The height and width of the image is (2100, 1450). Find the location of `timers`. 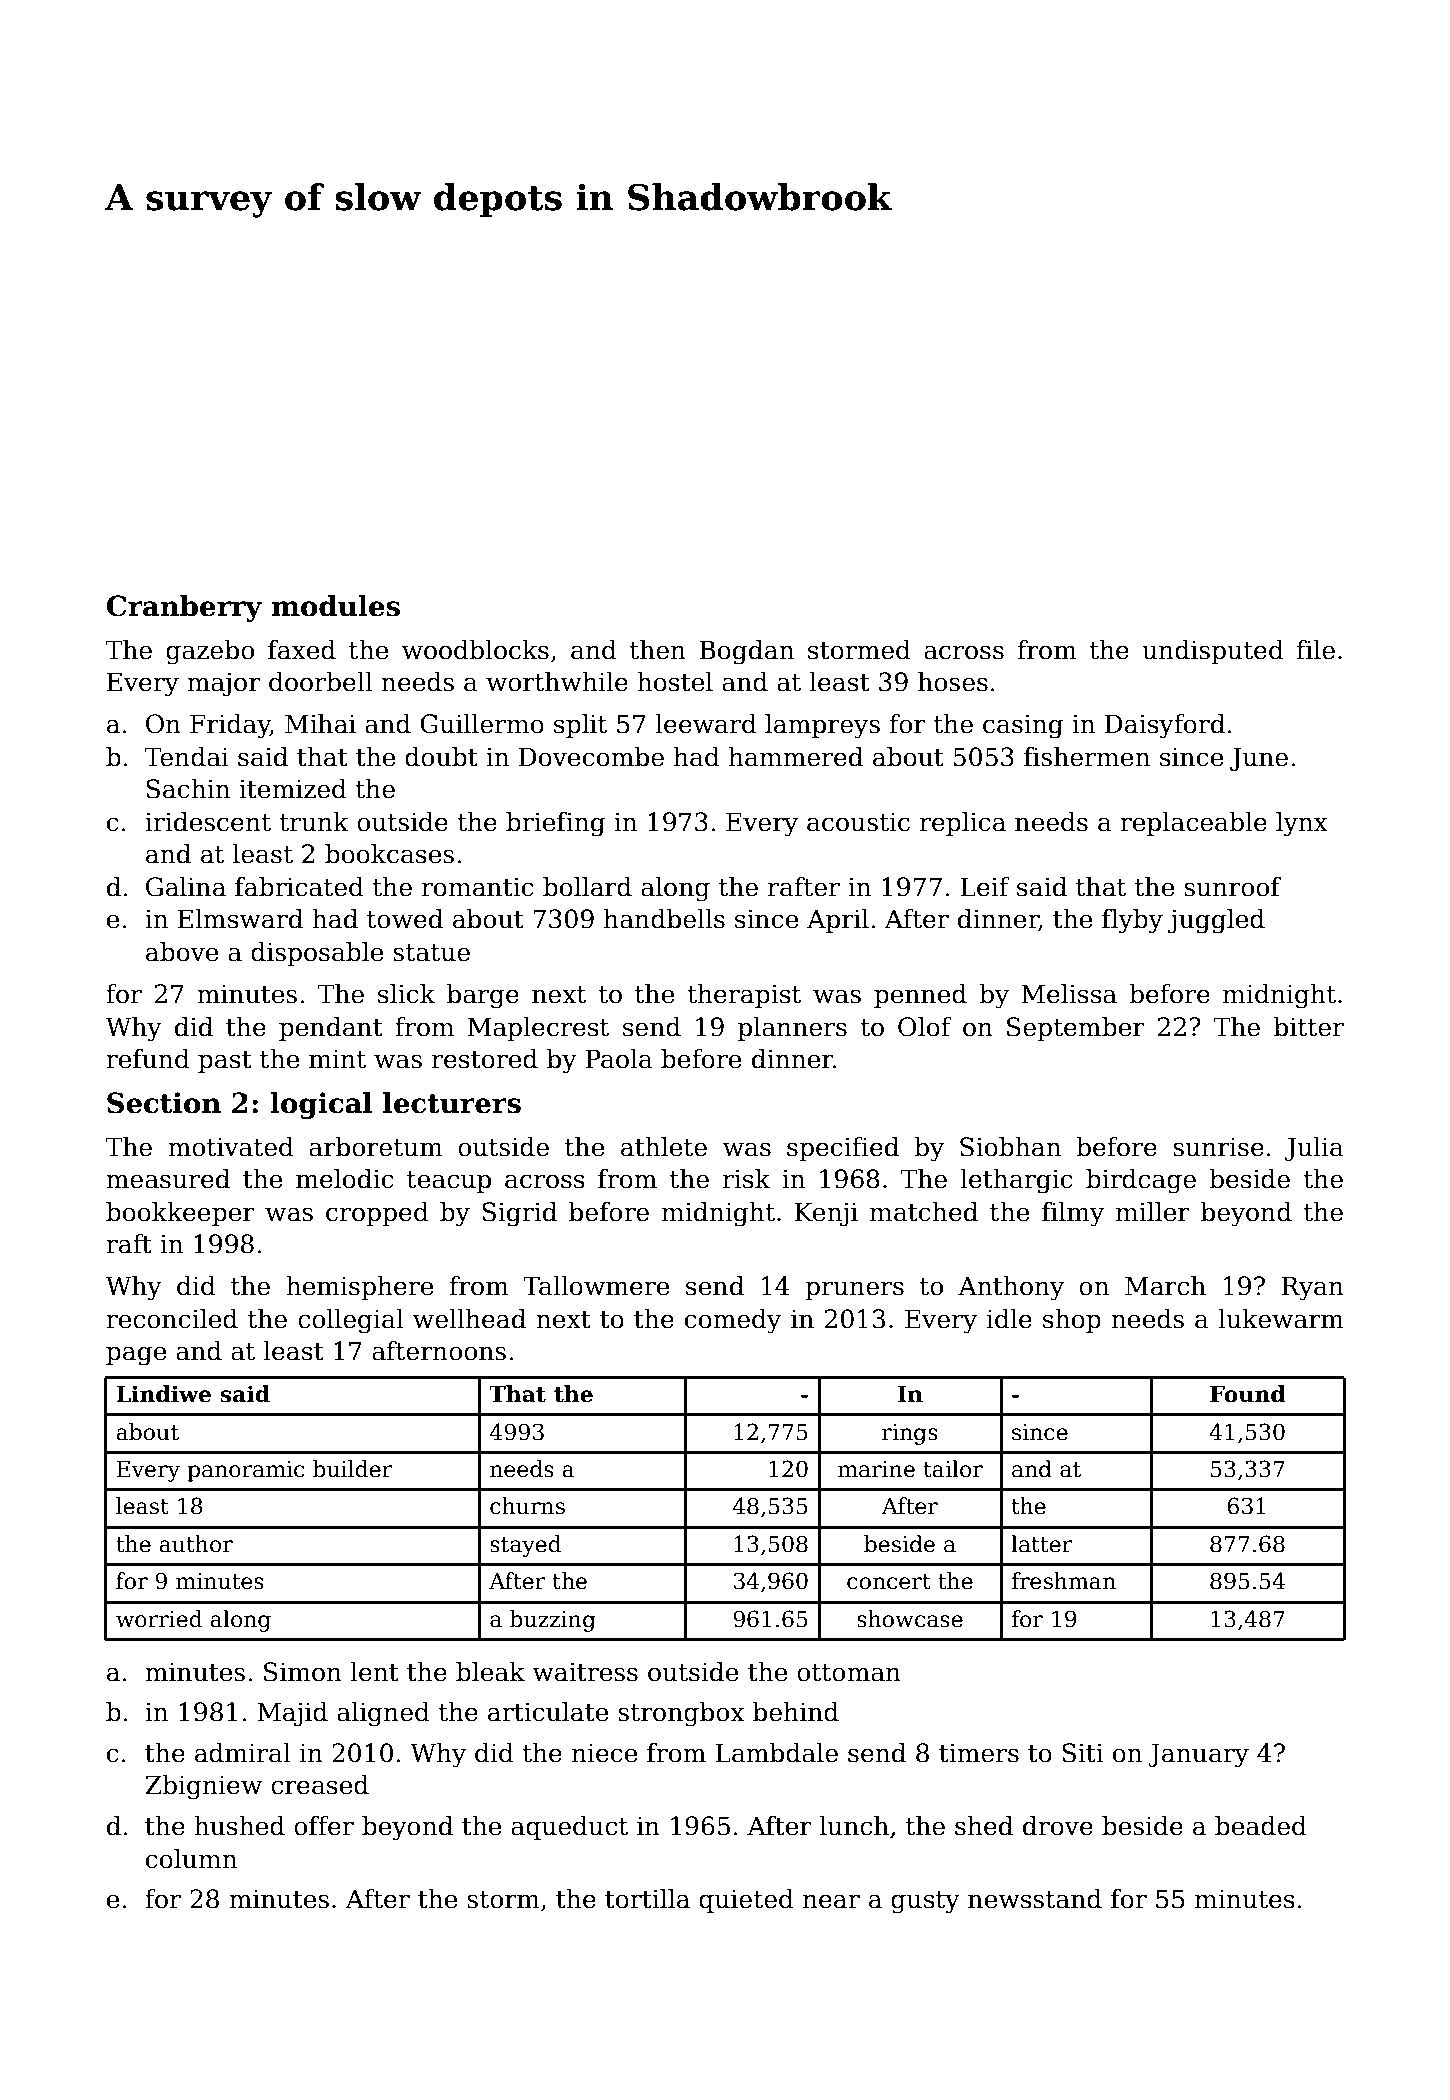

timers is located at coordinates (979, 1753).
